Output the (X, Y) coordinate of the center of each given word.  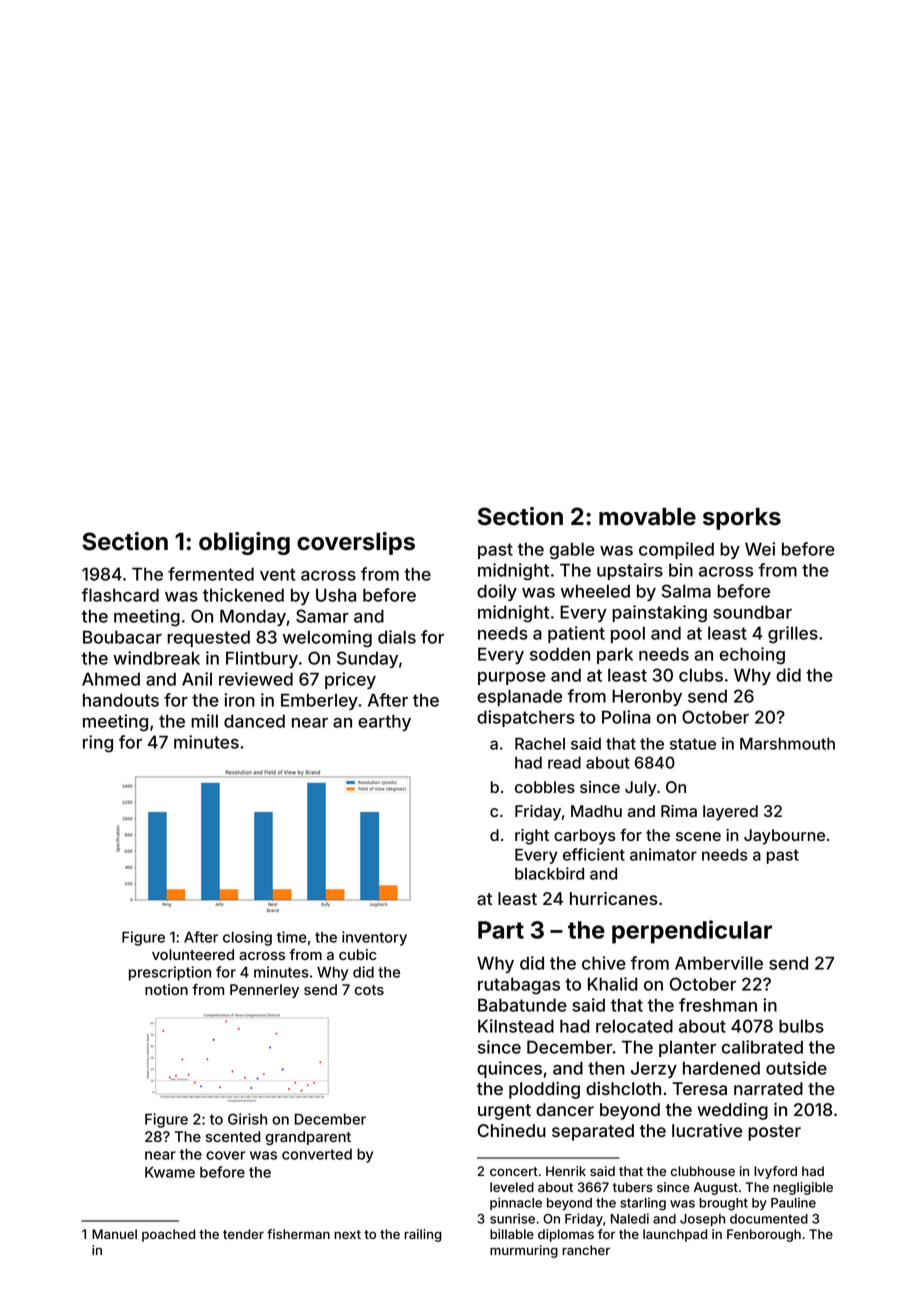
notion (166, 989)
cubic (357, 954)
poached (168, 1235)
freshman (718, 1005)
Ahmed (111, 679)
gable (572, 551)
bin (681, 570)
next (347, 1234)
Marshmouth (787, 743)
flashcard (120, 595)
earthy (384, 722)
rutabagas (519, 986)
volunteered (193, 954)
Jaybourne (784, 837)
